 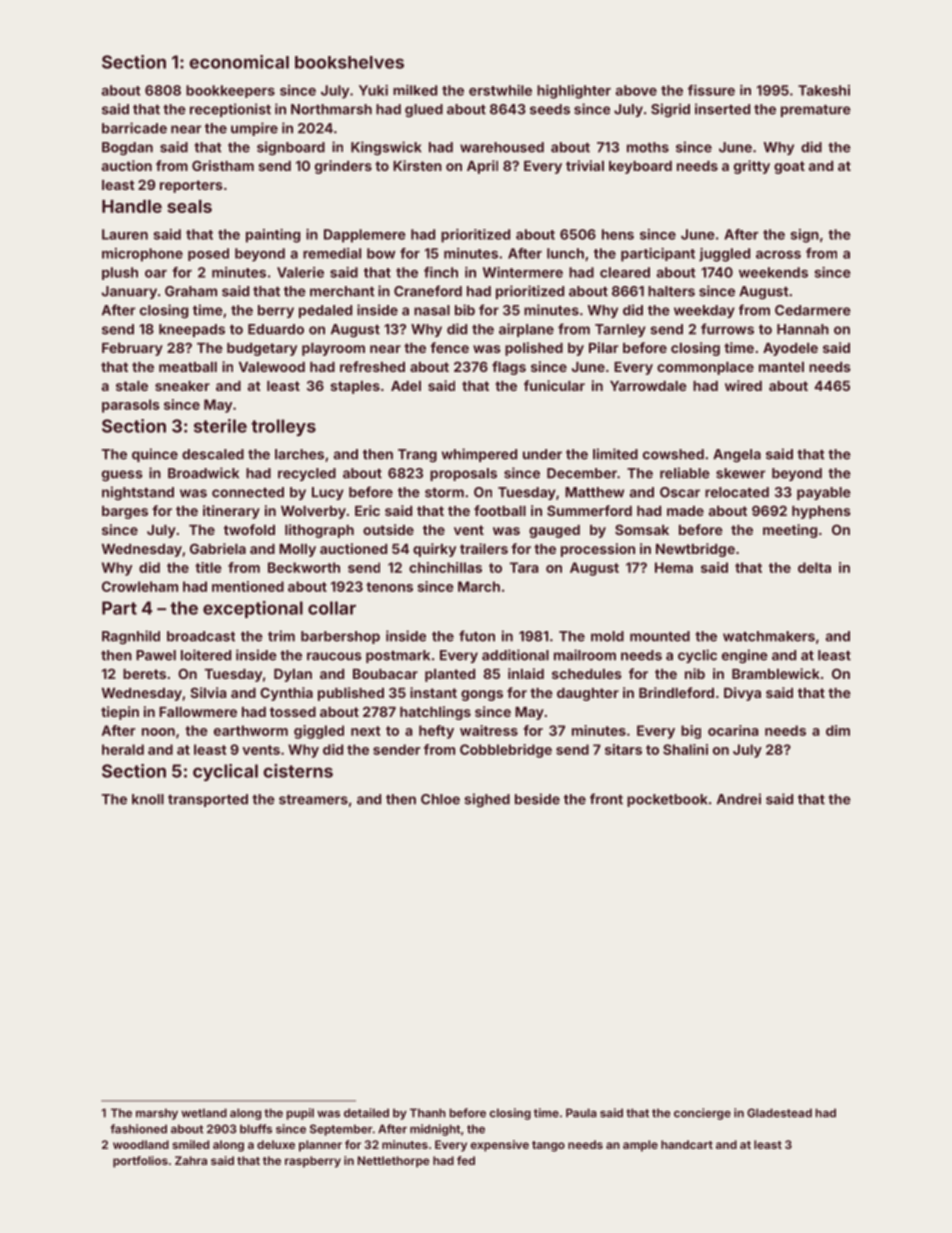 I want to click on barricade, so click(x=134, y=128).
